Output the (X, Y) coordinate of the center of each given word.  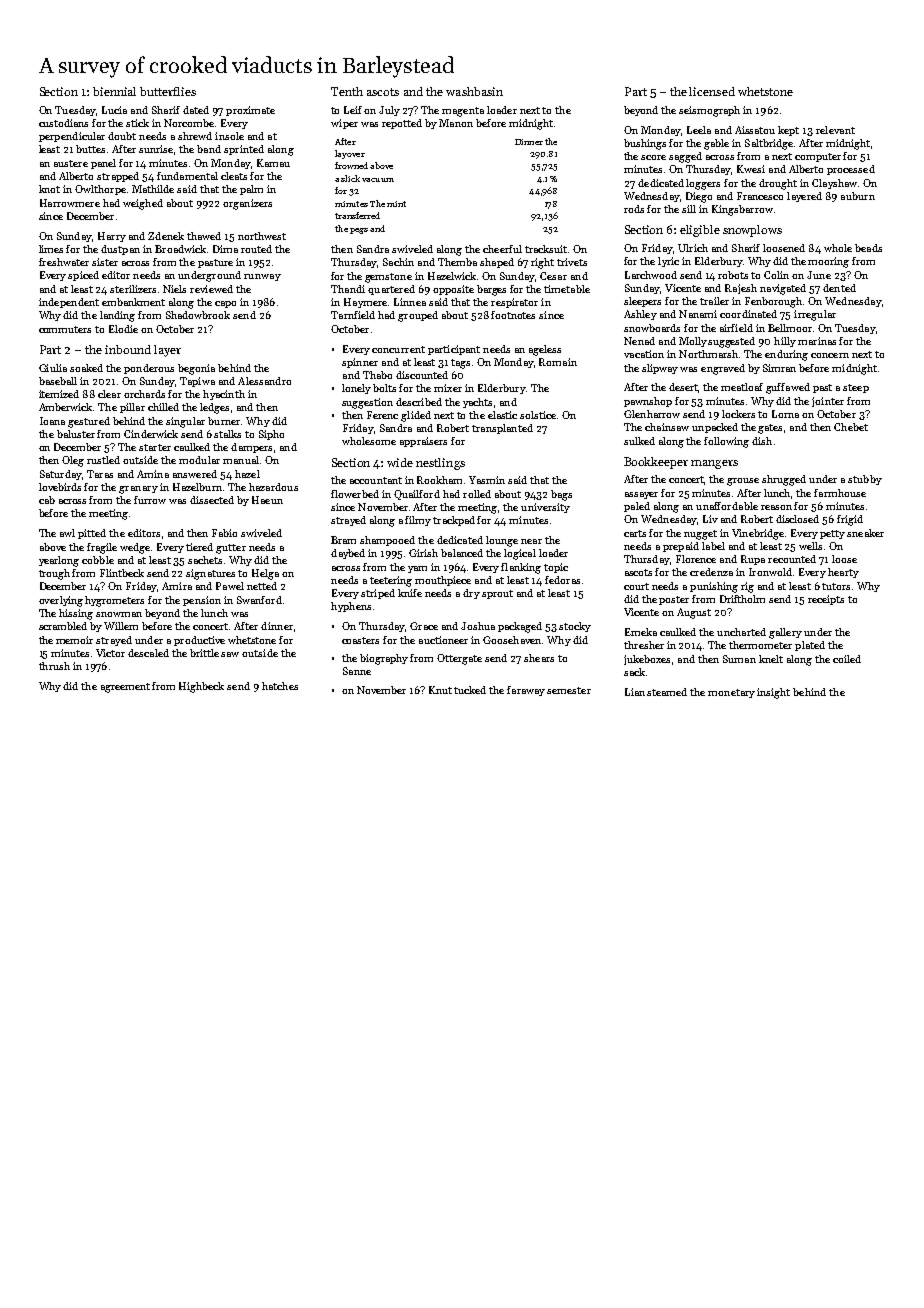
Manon (456, 123)
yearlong (59, 561)
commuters (65, 329)
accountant (376, 480)
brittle (204, 653)
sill (689, 209)
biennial (114, 91)
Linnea (410, 302)
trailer (714, 301)
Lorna (785, 414)
